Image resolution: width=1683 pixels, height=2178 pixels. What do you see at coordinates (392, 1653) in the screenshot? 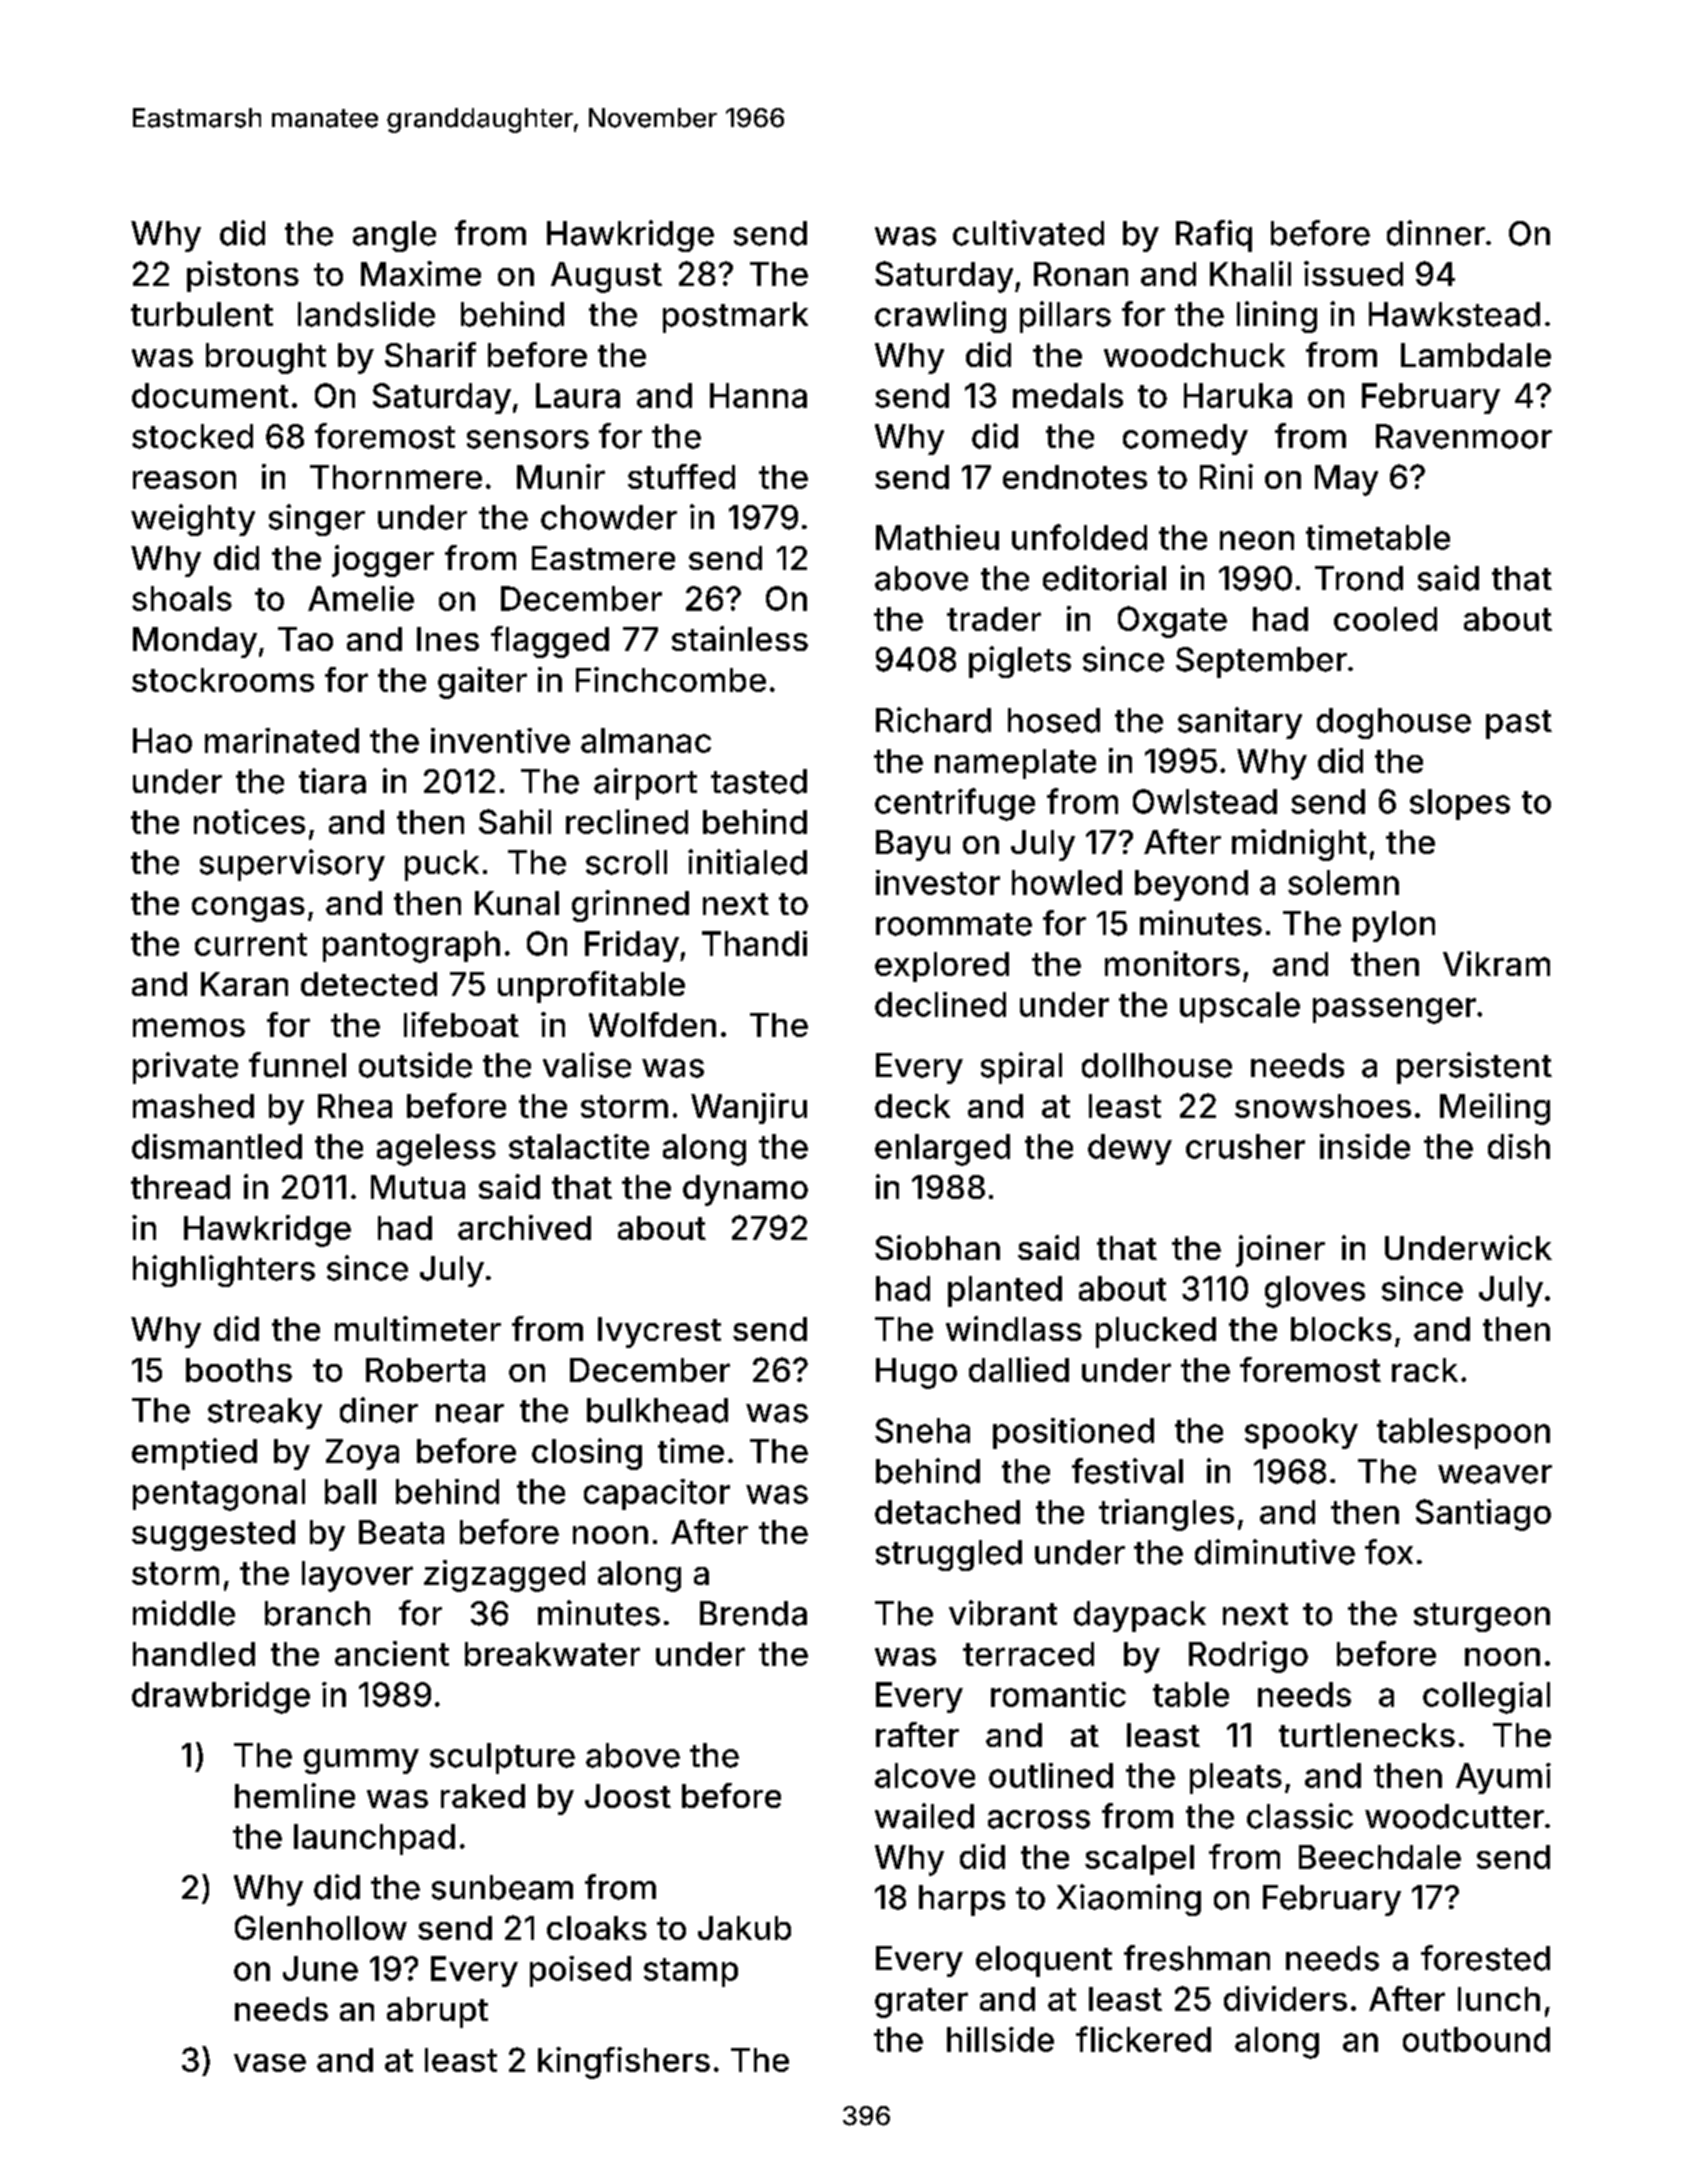
I see `ancient` at bounding box center [392, 1653].
